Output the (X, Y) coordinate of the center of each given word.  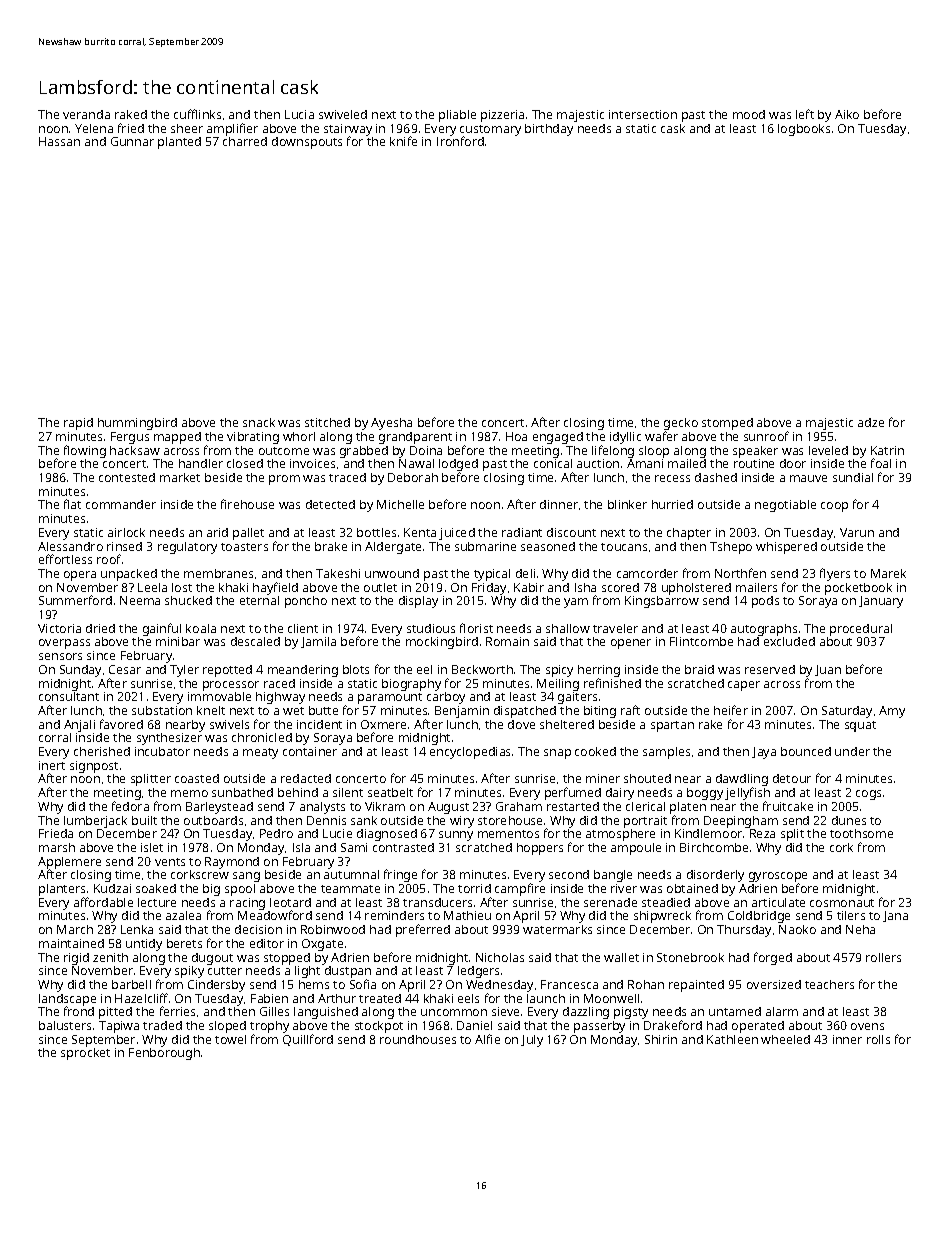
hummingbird (137, 424)
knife (403, 141)
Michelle (400, 504)
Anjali (79, 726)
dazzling (586, 1013)
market (180, 477)
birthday (549, 130)
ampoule (636, 849)
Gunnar (132, 141)
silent (348, 792)
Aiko (847, 114)
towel (230, 1039)
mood (749, 114)
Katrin (887, 450)
